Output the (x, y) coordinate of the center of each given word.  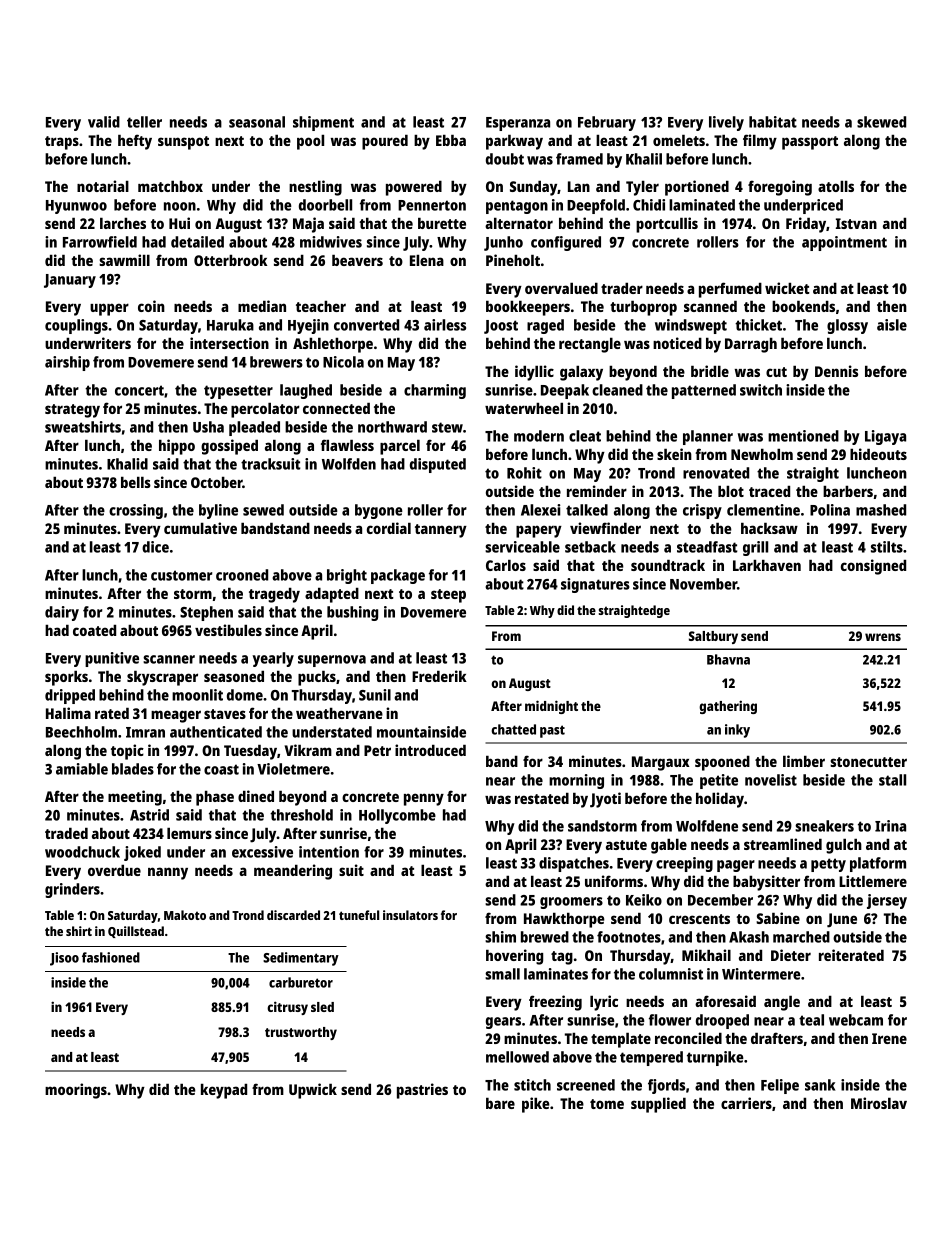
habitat (773, 122)
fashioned (111, 957)
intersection (229, 343)
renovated (716, 473)
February (607, 123)
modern (539, 436)
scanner (169, 659)
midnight (551, 707)
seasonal (257, 122)
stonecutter (868, 762)
